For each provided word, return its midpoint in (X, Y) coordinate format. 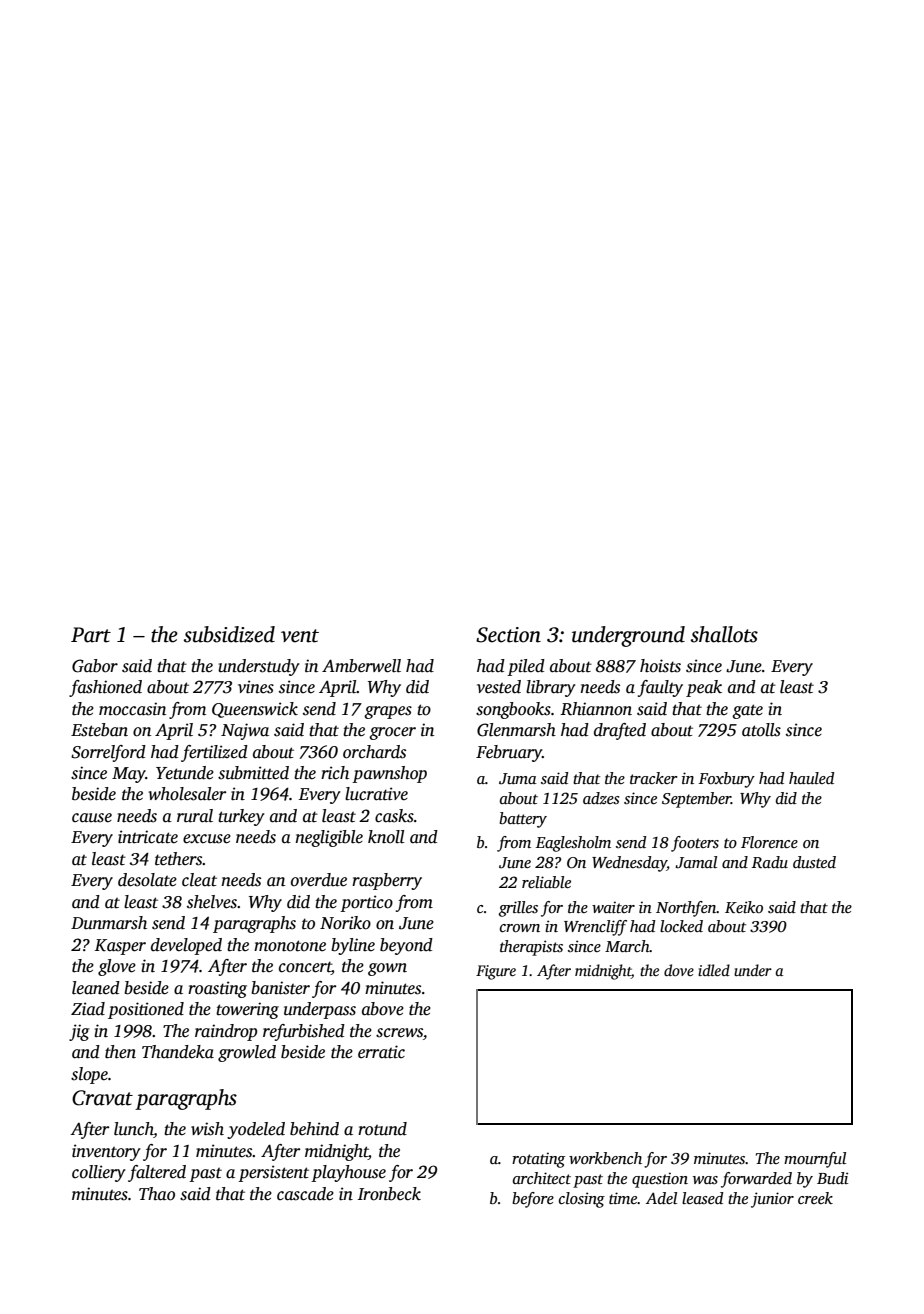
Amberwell (361, 666)
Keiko (744, 907)
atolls (761, 730)
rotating (538, 1160)
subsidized (229, 634)
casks (394, 816)
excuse (207, 839)
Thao (157, 1194)
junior (772, 1200)
